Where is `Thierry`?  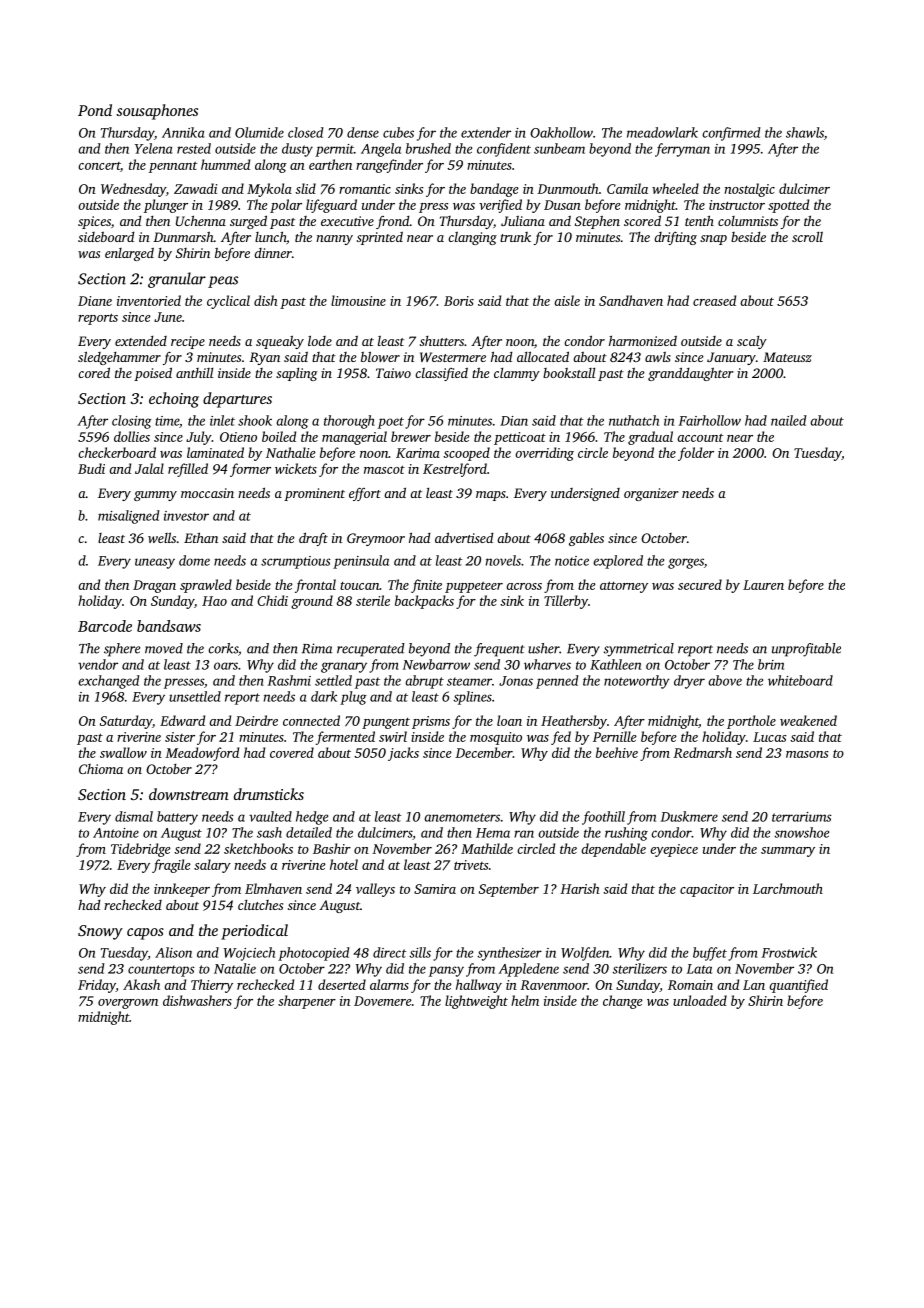 Thierry is located at coordinates (212, 986).
